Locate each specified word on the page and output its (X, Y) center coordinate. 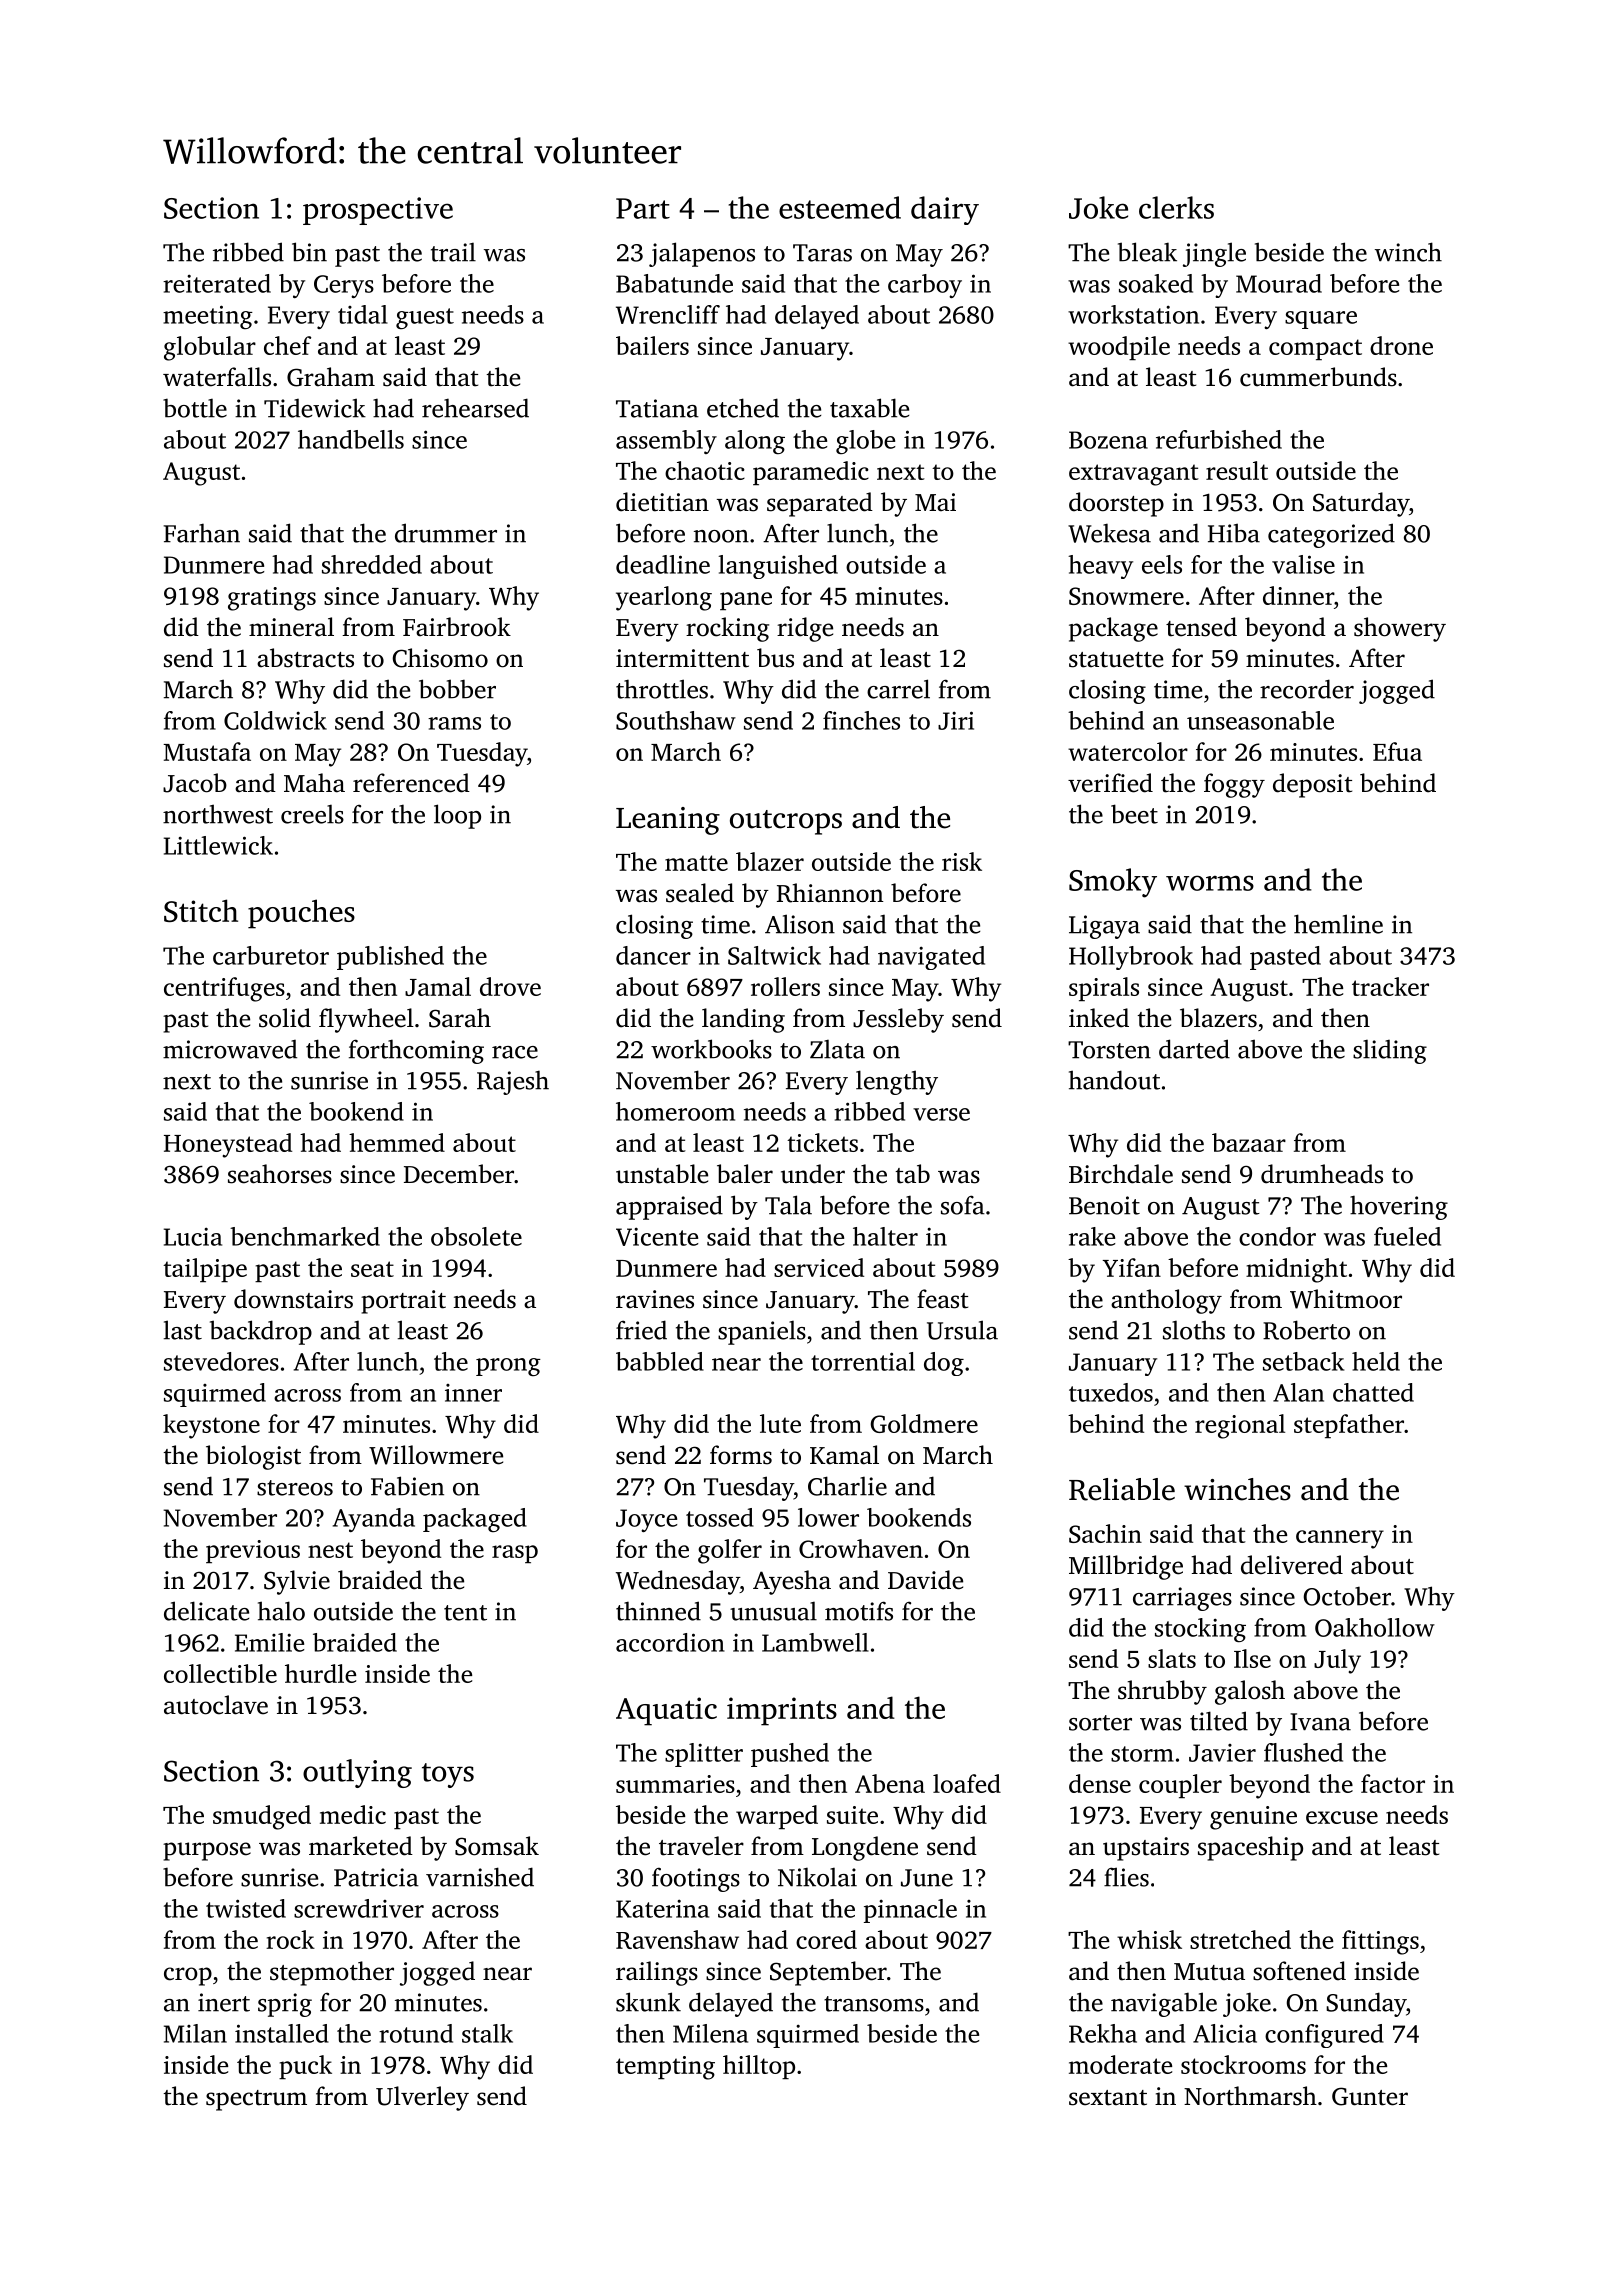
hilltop (759, 2067)
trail (453, 252)
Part (643, 208)
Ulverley (422, 2098)
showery (1400, 629)
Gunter (1370, 2096)
